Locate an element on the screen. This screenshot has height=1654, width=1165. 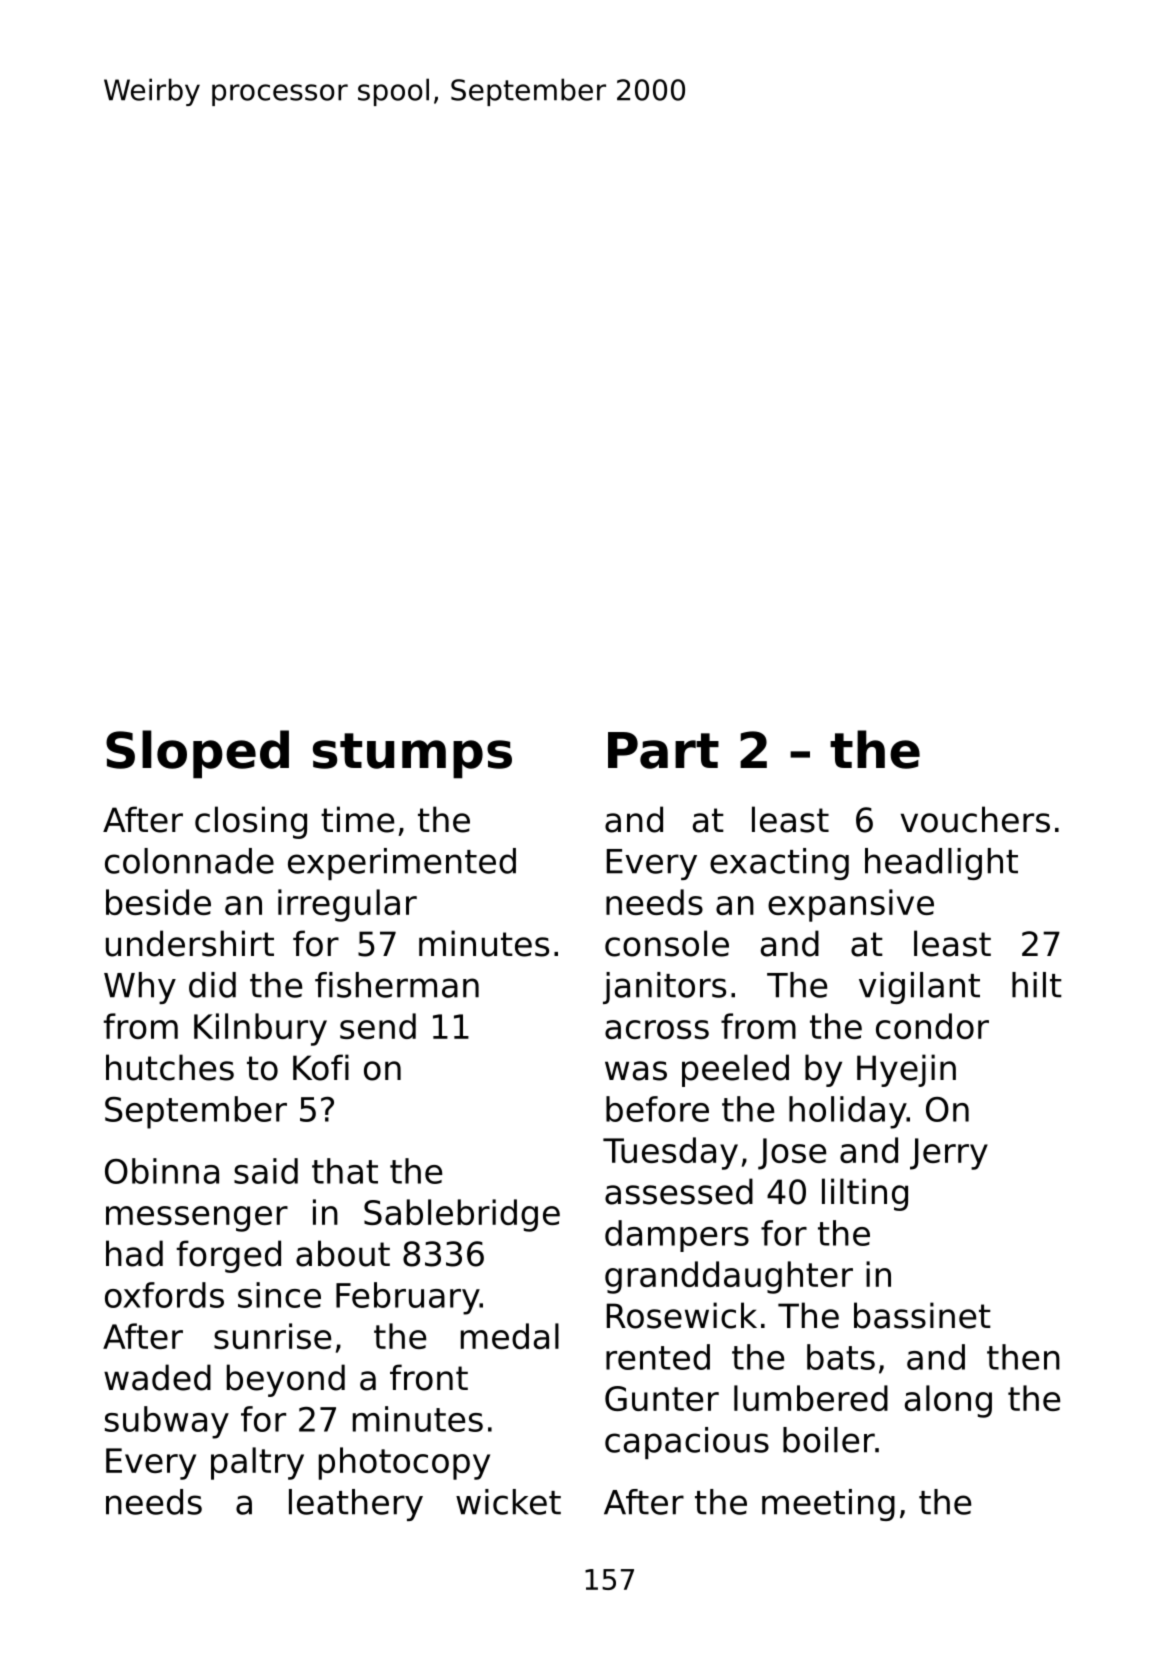
Obinna is located at coordinates (162, 1171).
